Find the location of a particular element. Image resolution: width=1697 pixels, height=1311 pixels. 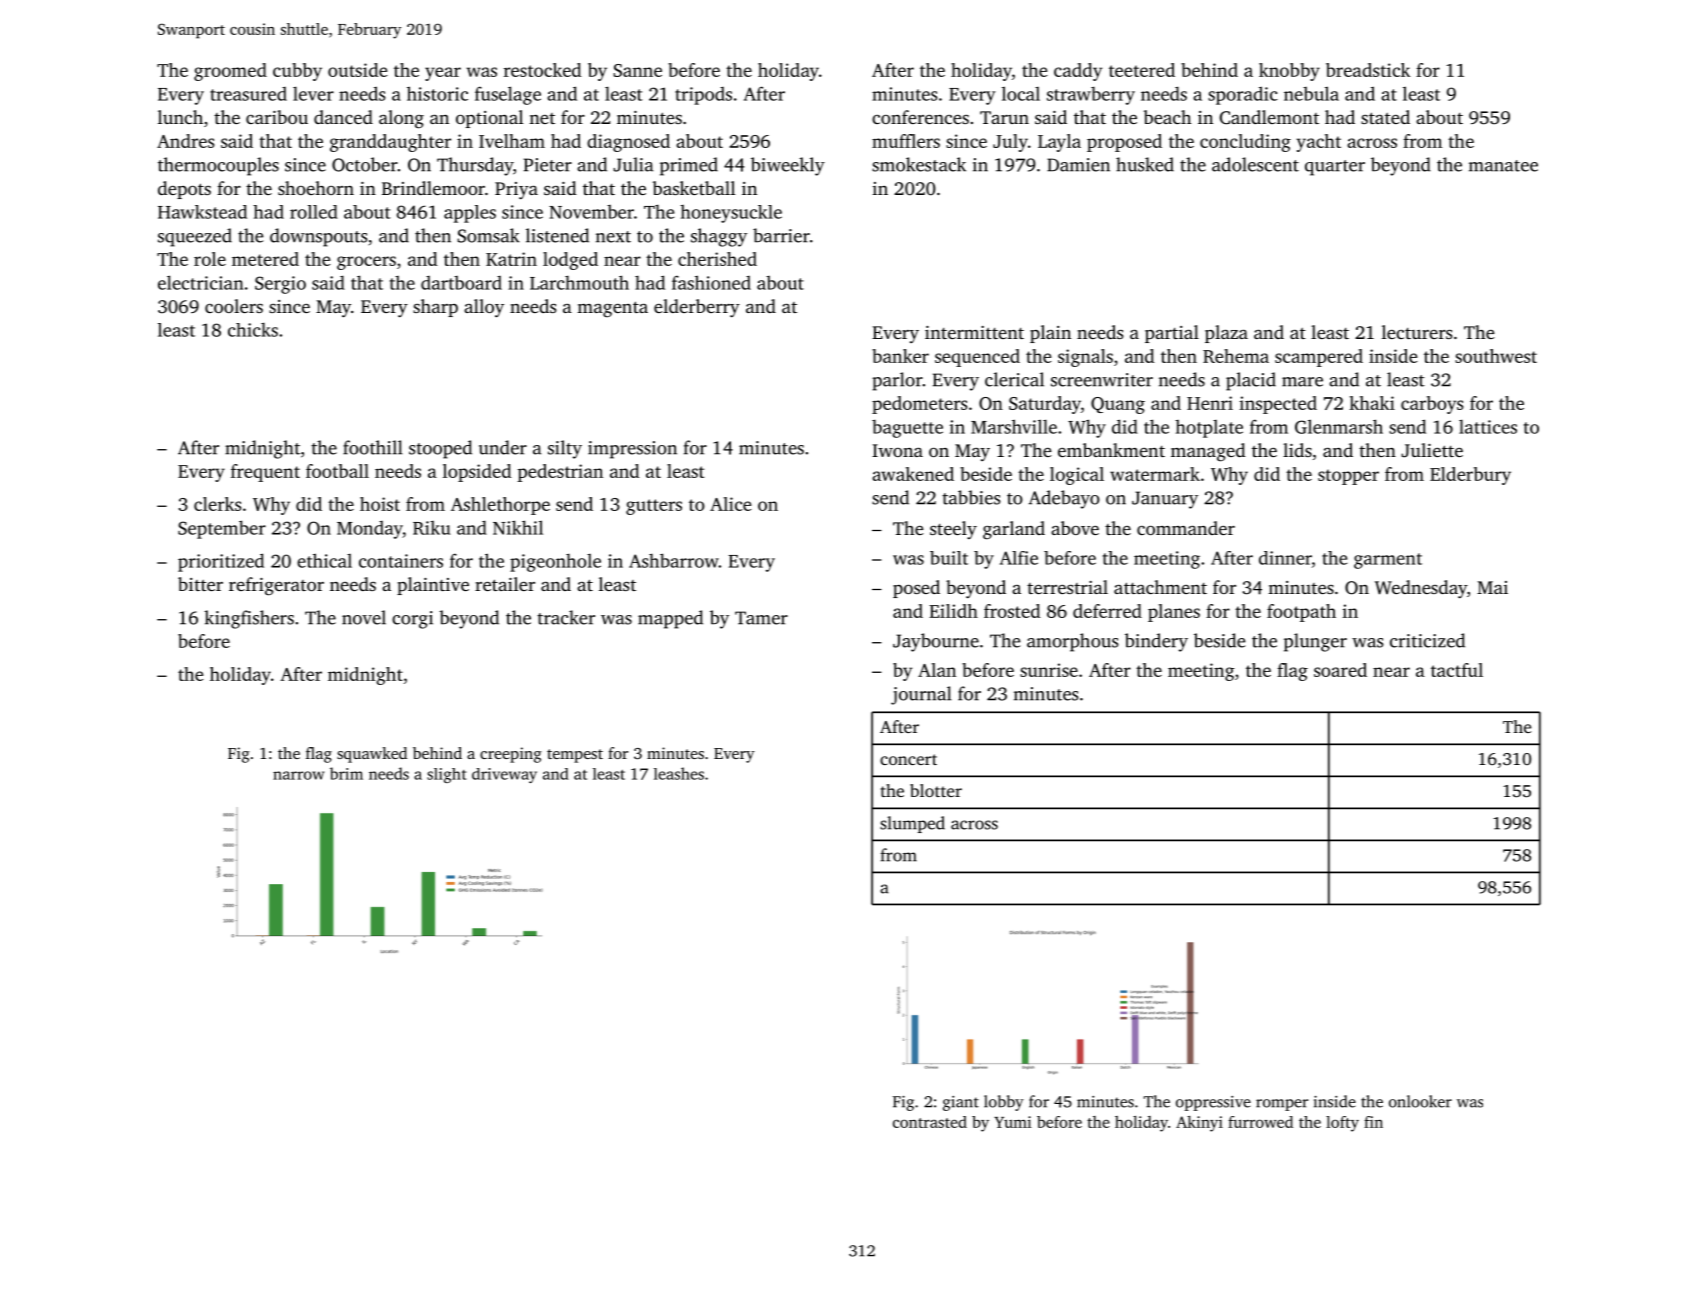

chicks is located at coordinates (253, 330).
